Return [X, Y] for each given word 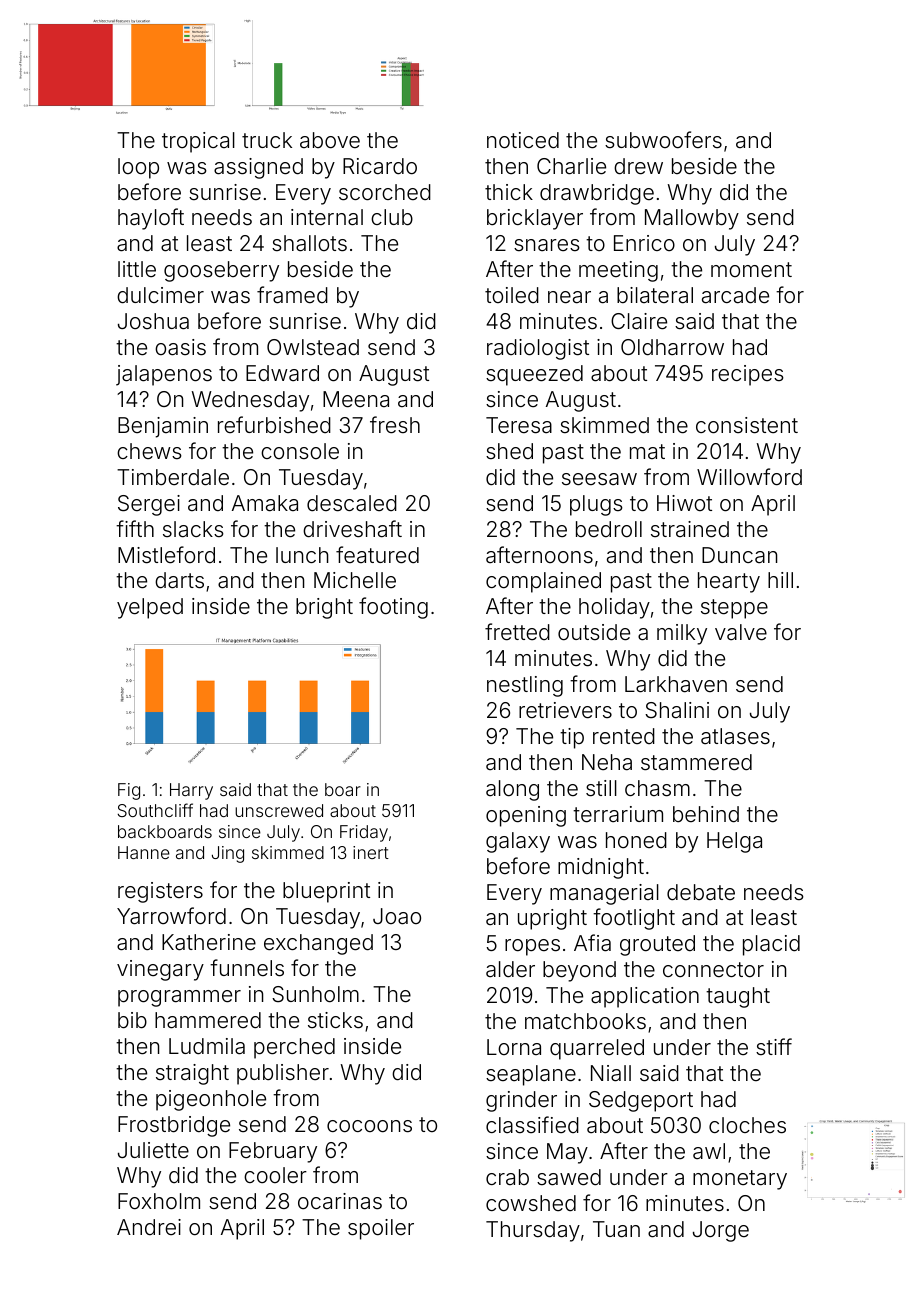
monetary [740, 1180]
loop [138, 168]
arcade [735, 295]
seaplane [531, 1075]
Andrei [149, 1227]
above [330, 140]
